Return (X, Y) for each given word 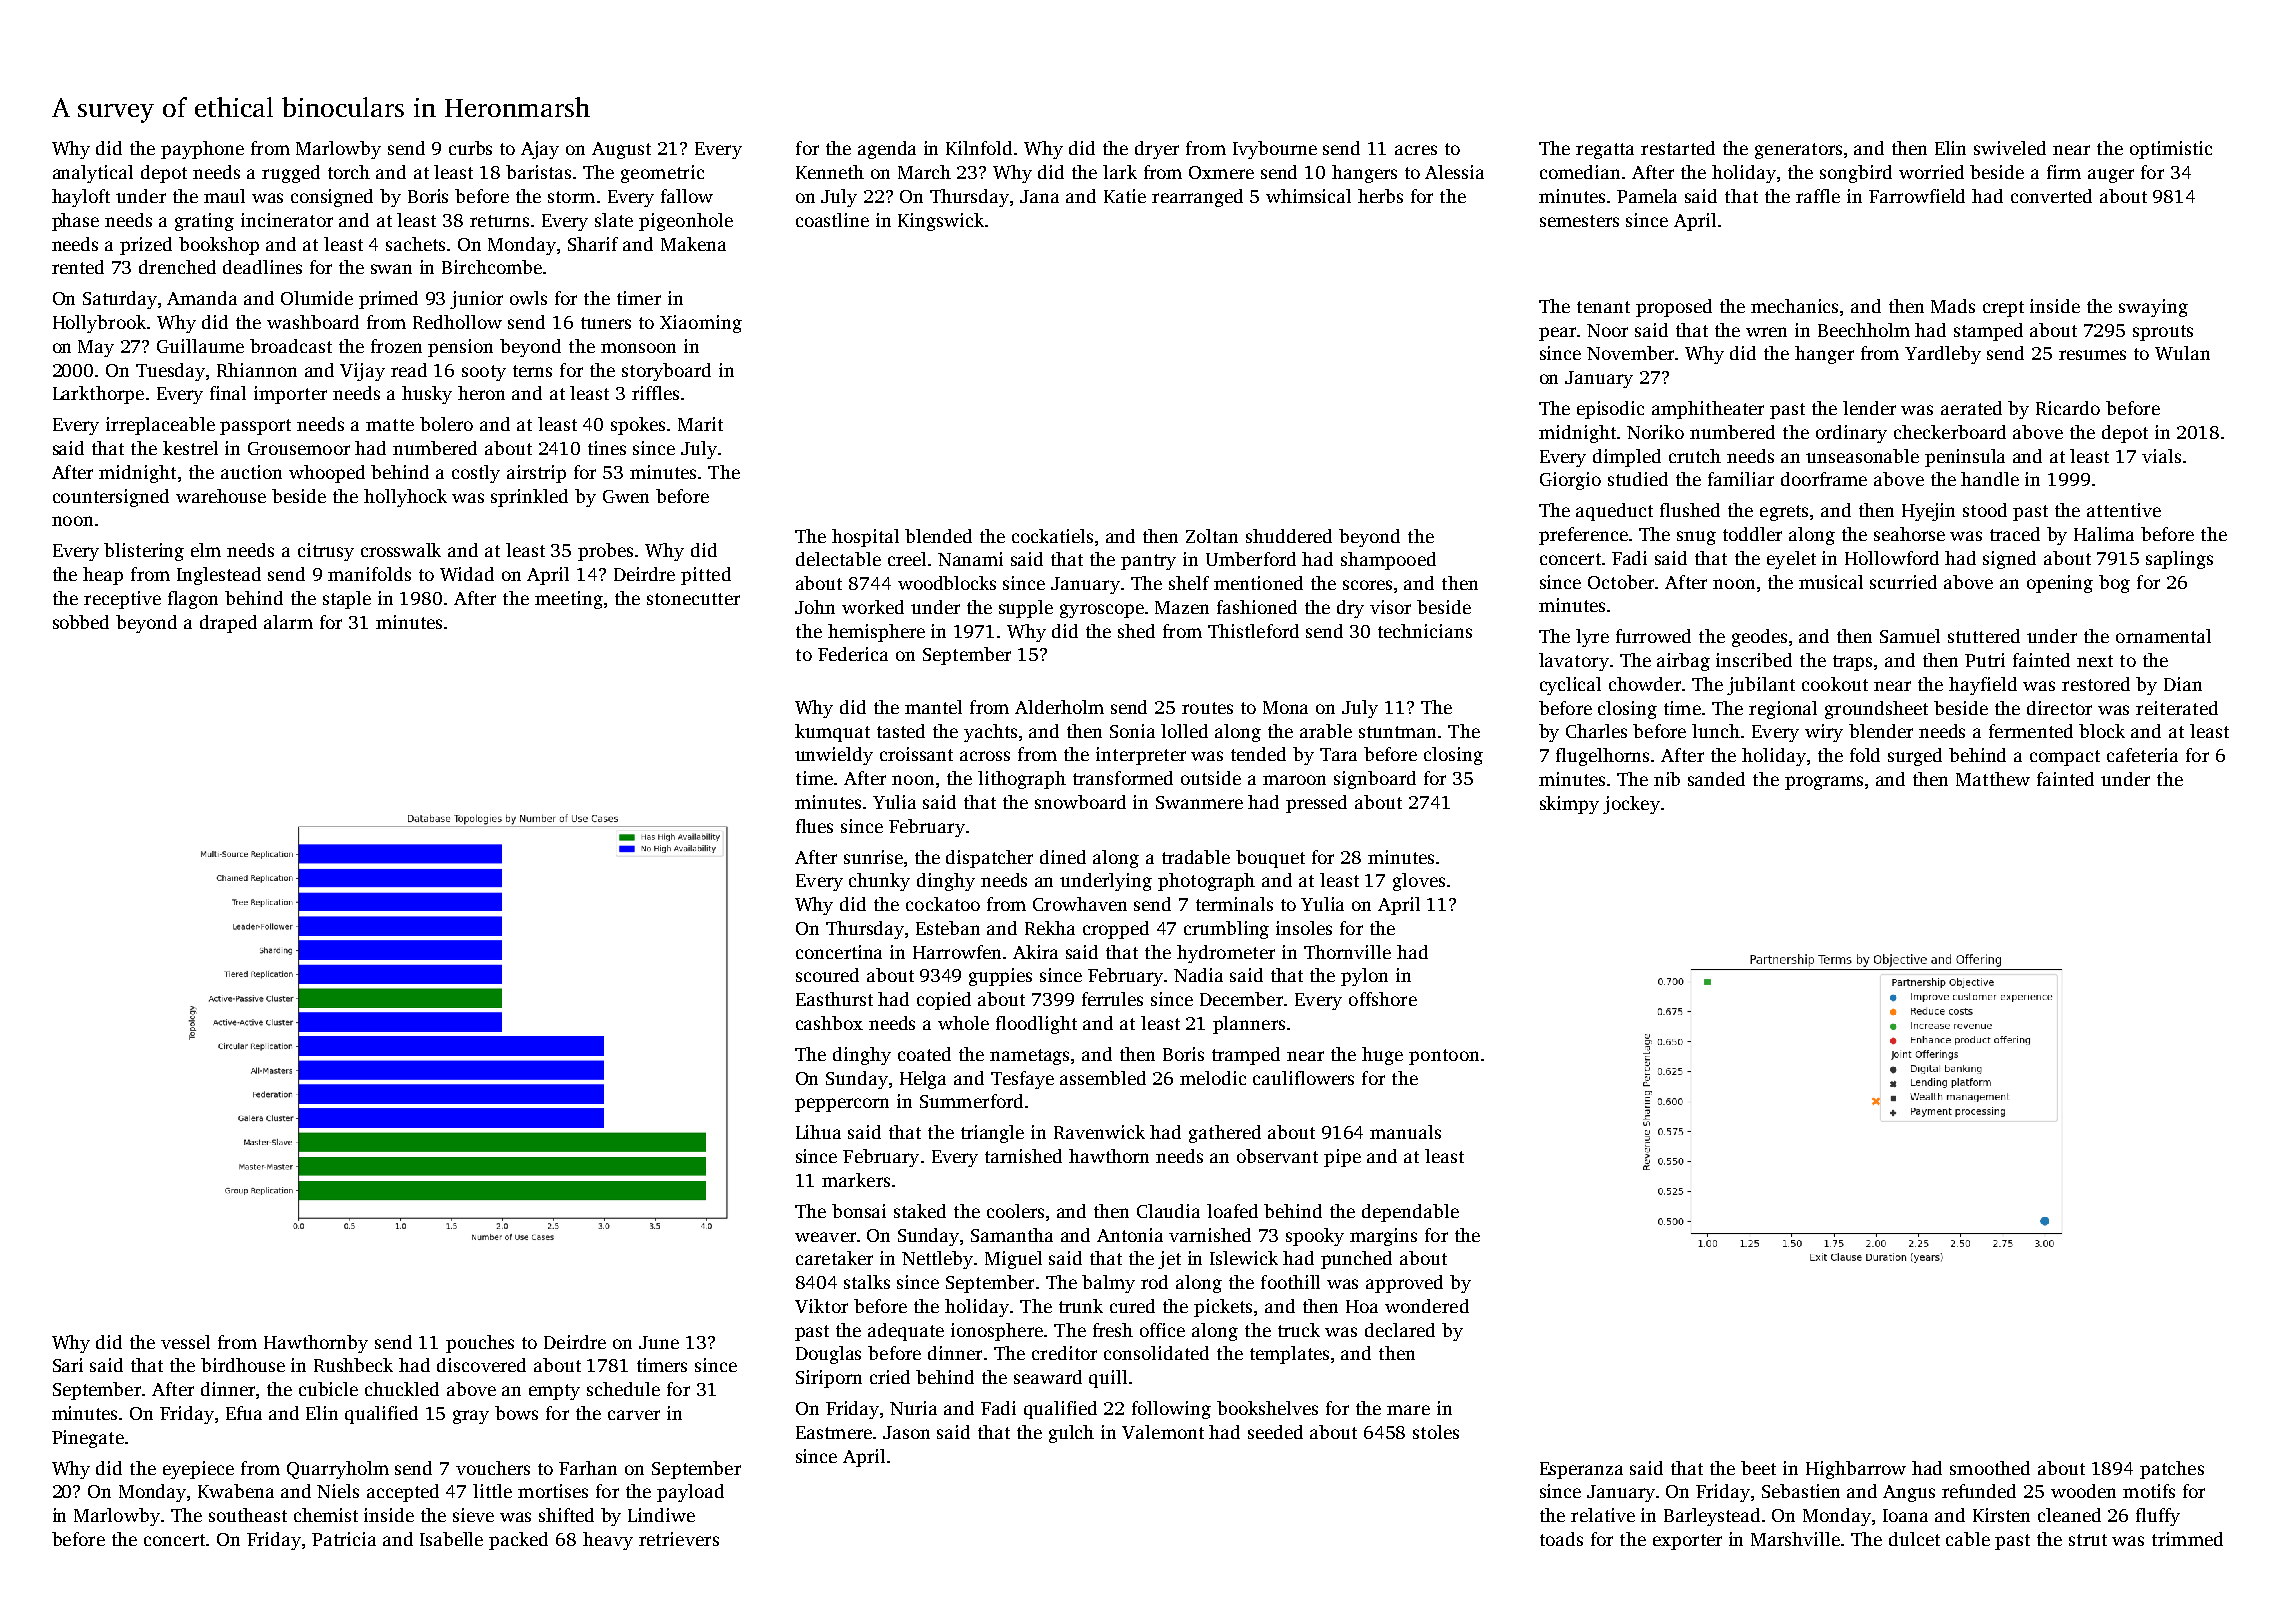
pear (1557, 334)
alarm (288, 622)
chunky (879, 882)
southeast (248, 1515)
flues (814, 826)
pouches (480, 1344)
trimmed (2187, 1539)
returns (499, 221)
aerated (1971, 408)
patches (2172, 1470)
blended (938, 536)
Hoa (1362, 1306)
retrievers (679, 1539)
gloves (1419, 882)
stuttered (1984, 636)
